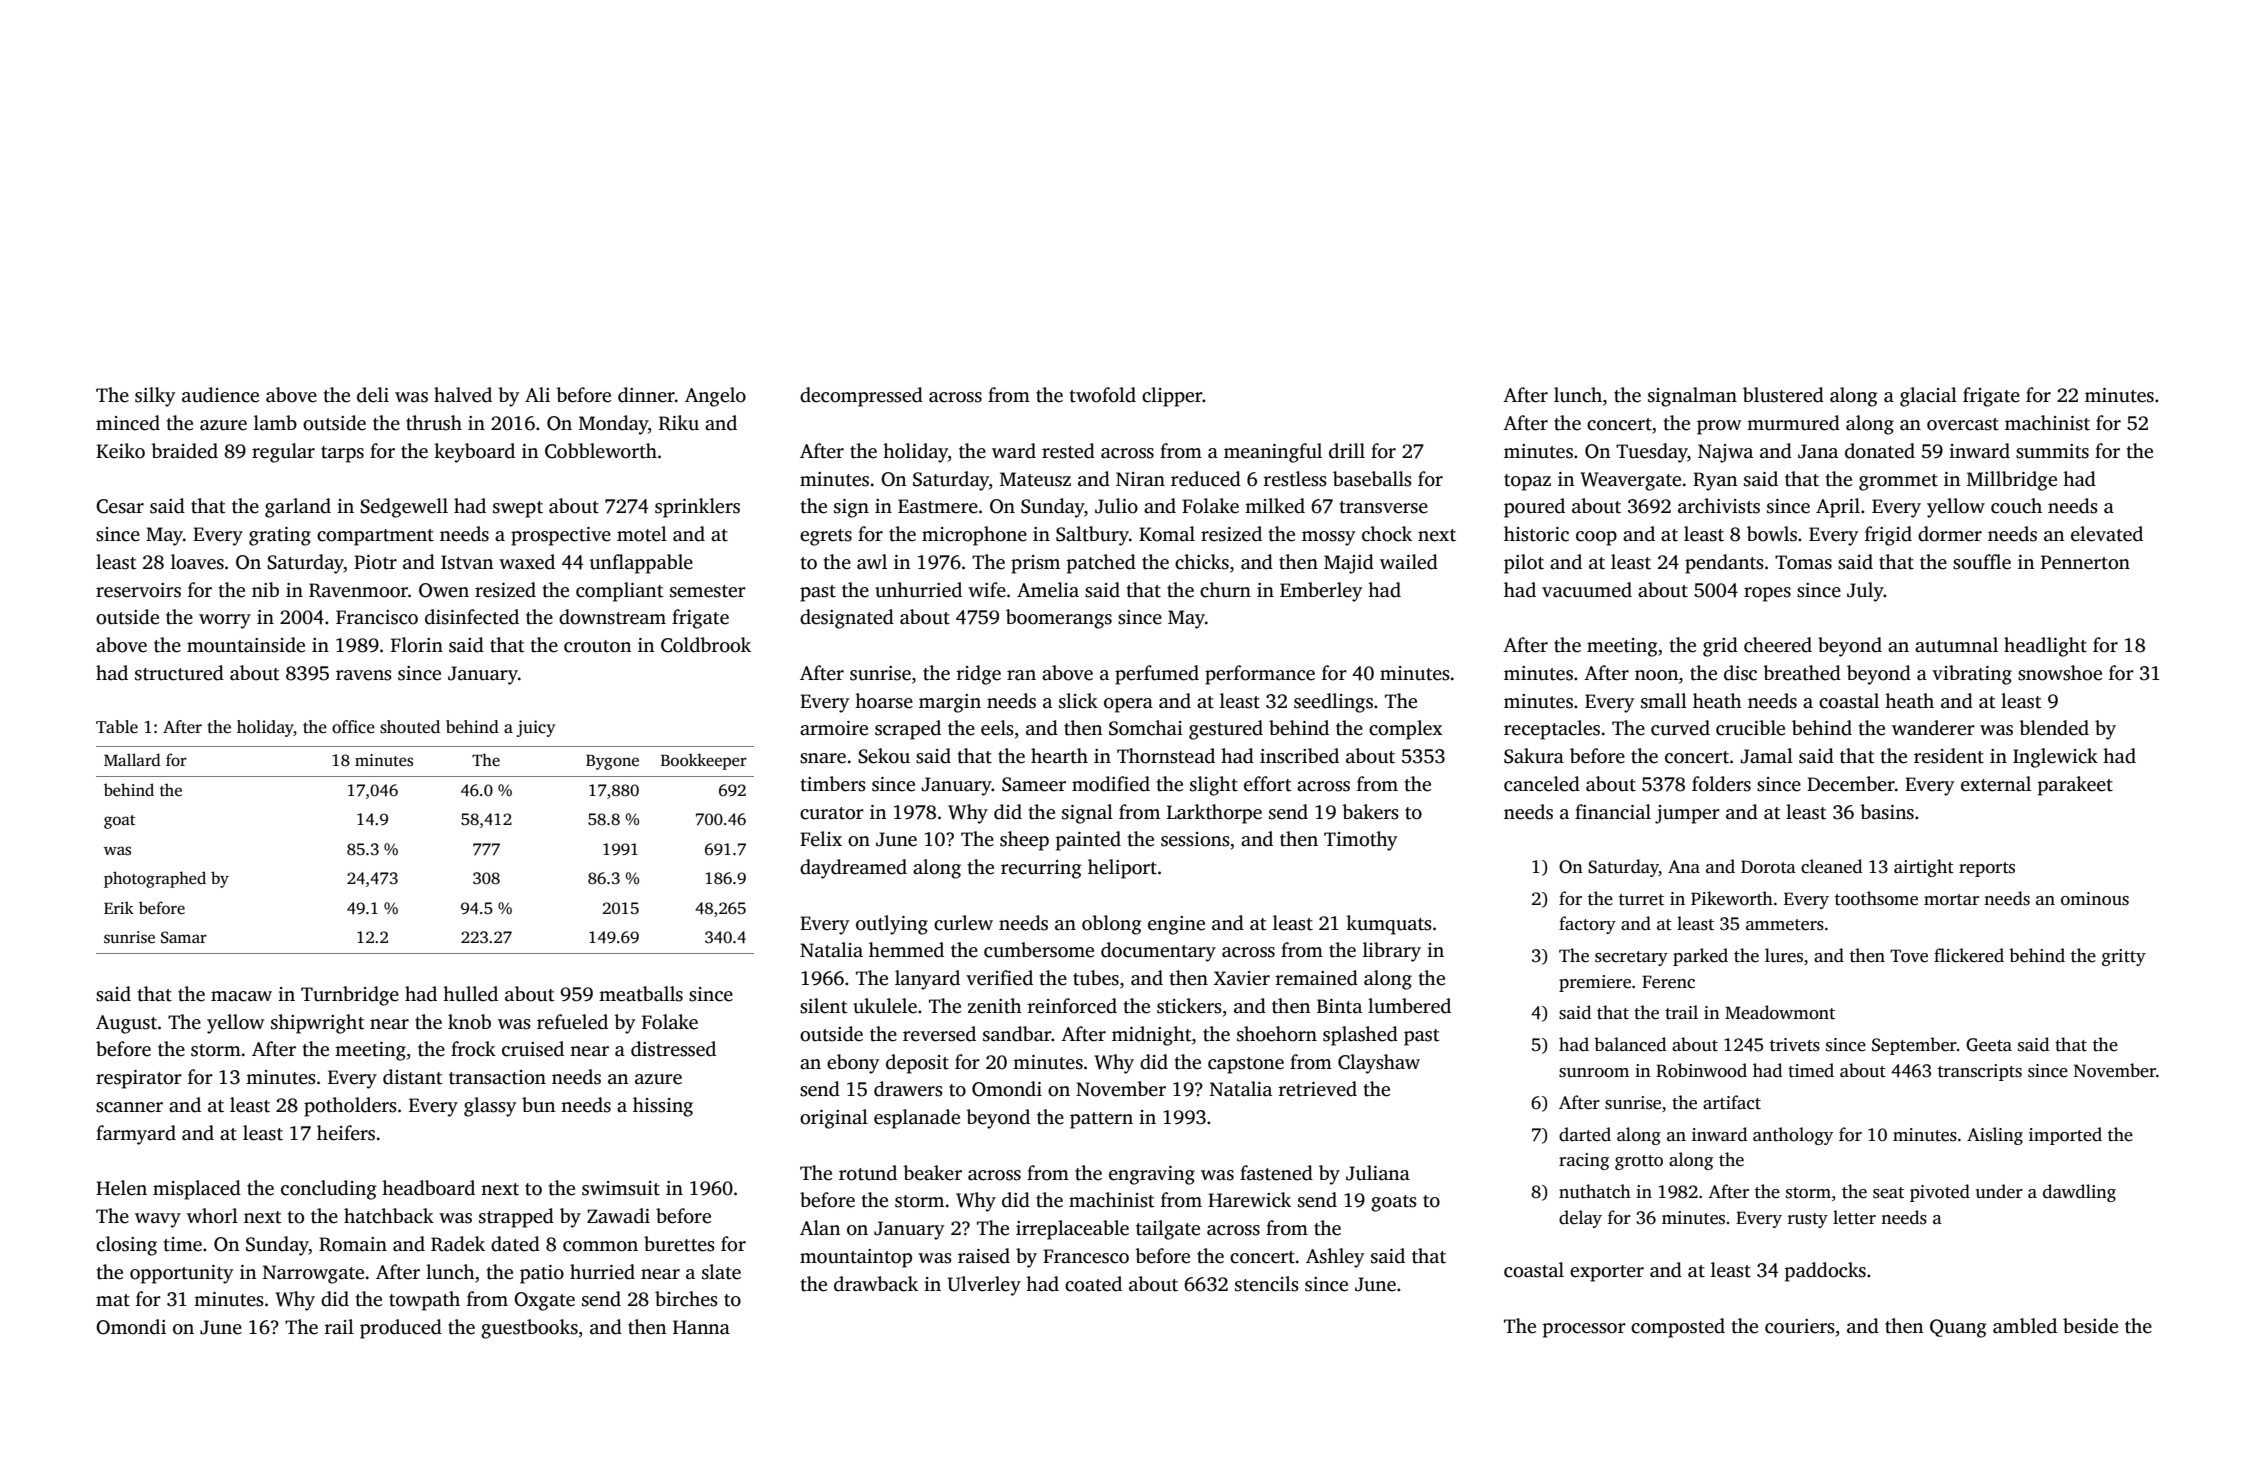 Image resolution: width=2258 pixels, height=1461 pixels. What do you see at coordinates (1059, 619) in the screenshot?
I see `boomerangs` at bounding box center [1059, 619].
